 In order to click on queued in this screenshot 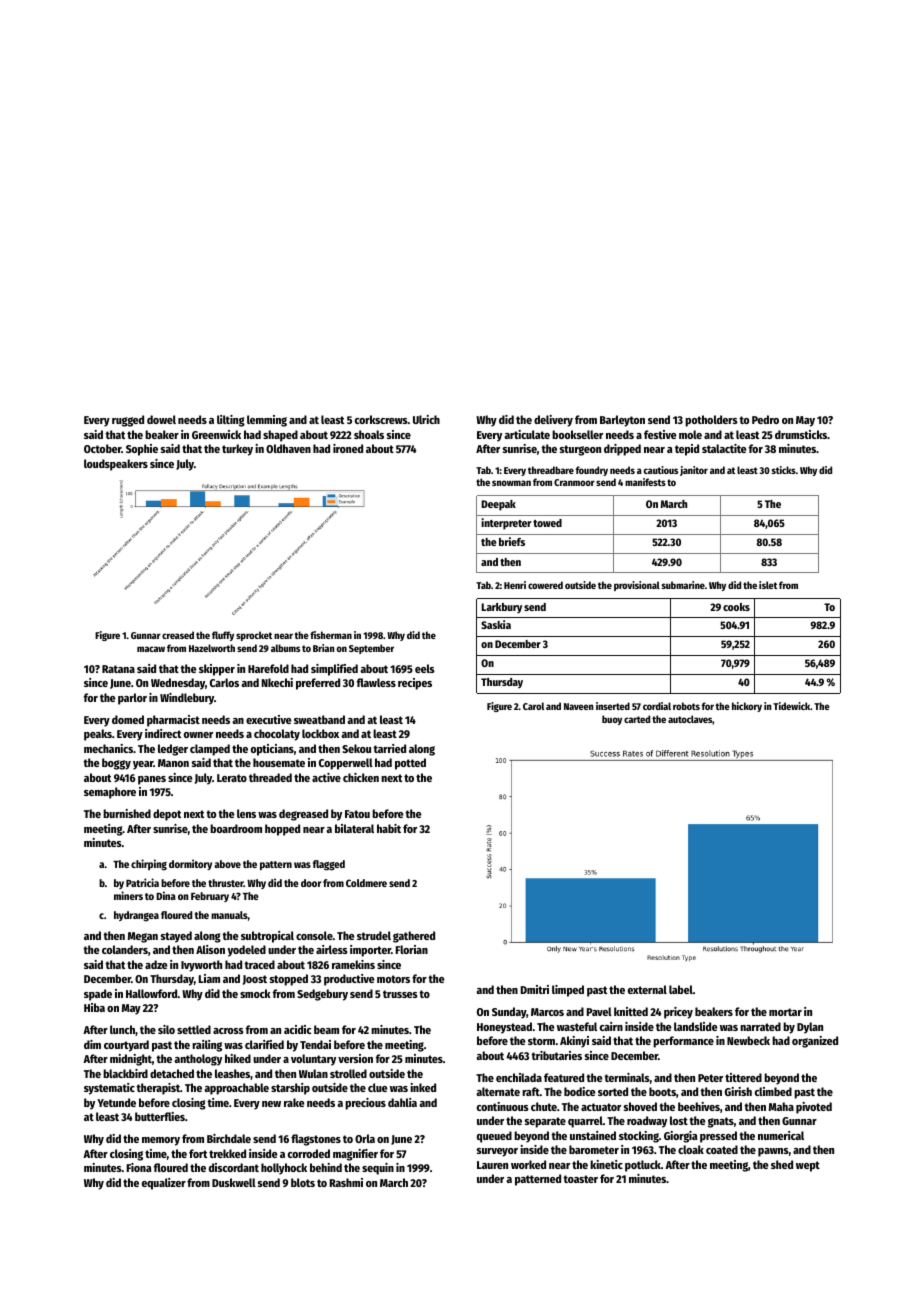, I will do `click(494, 1137)`.
